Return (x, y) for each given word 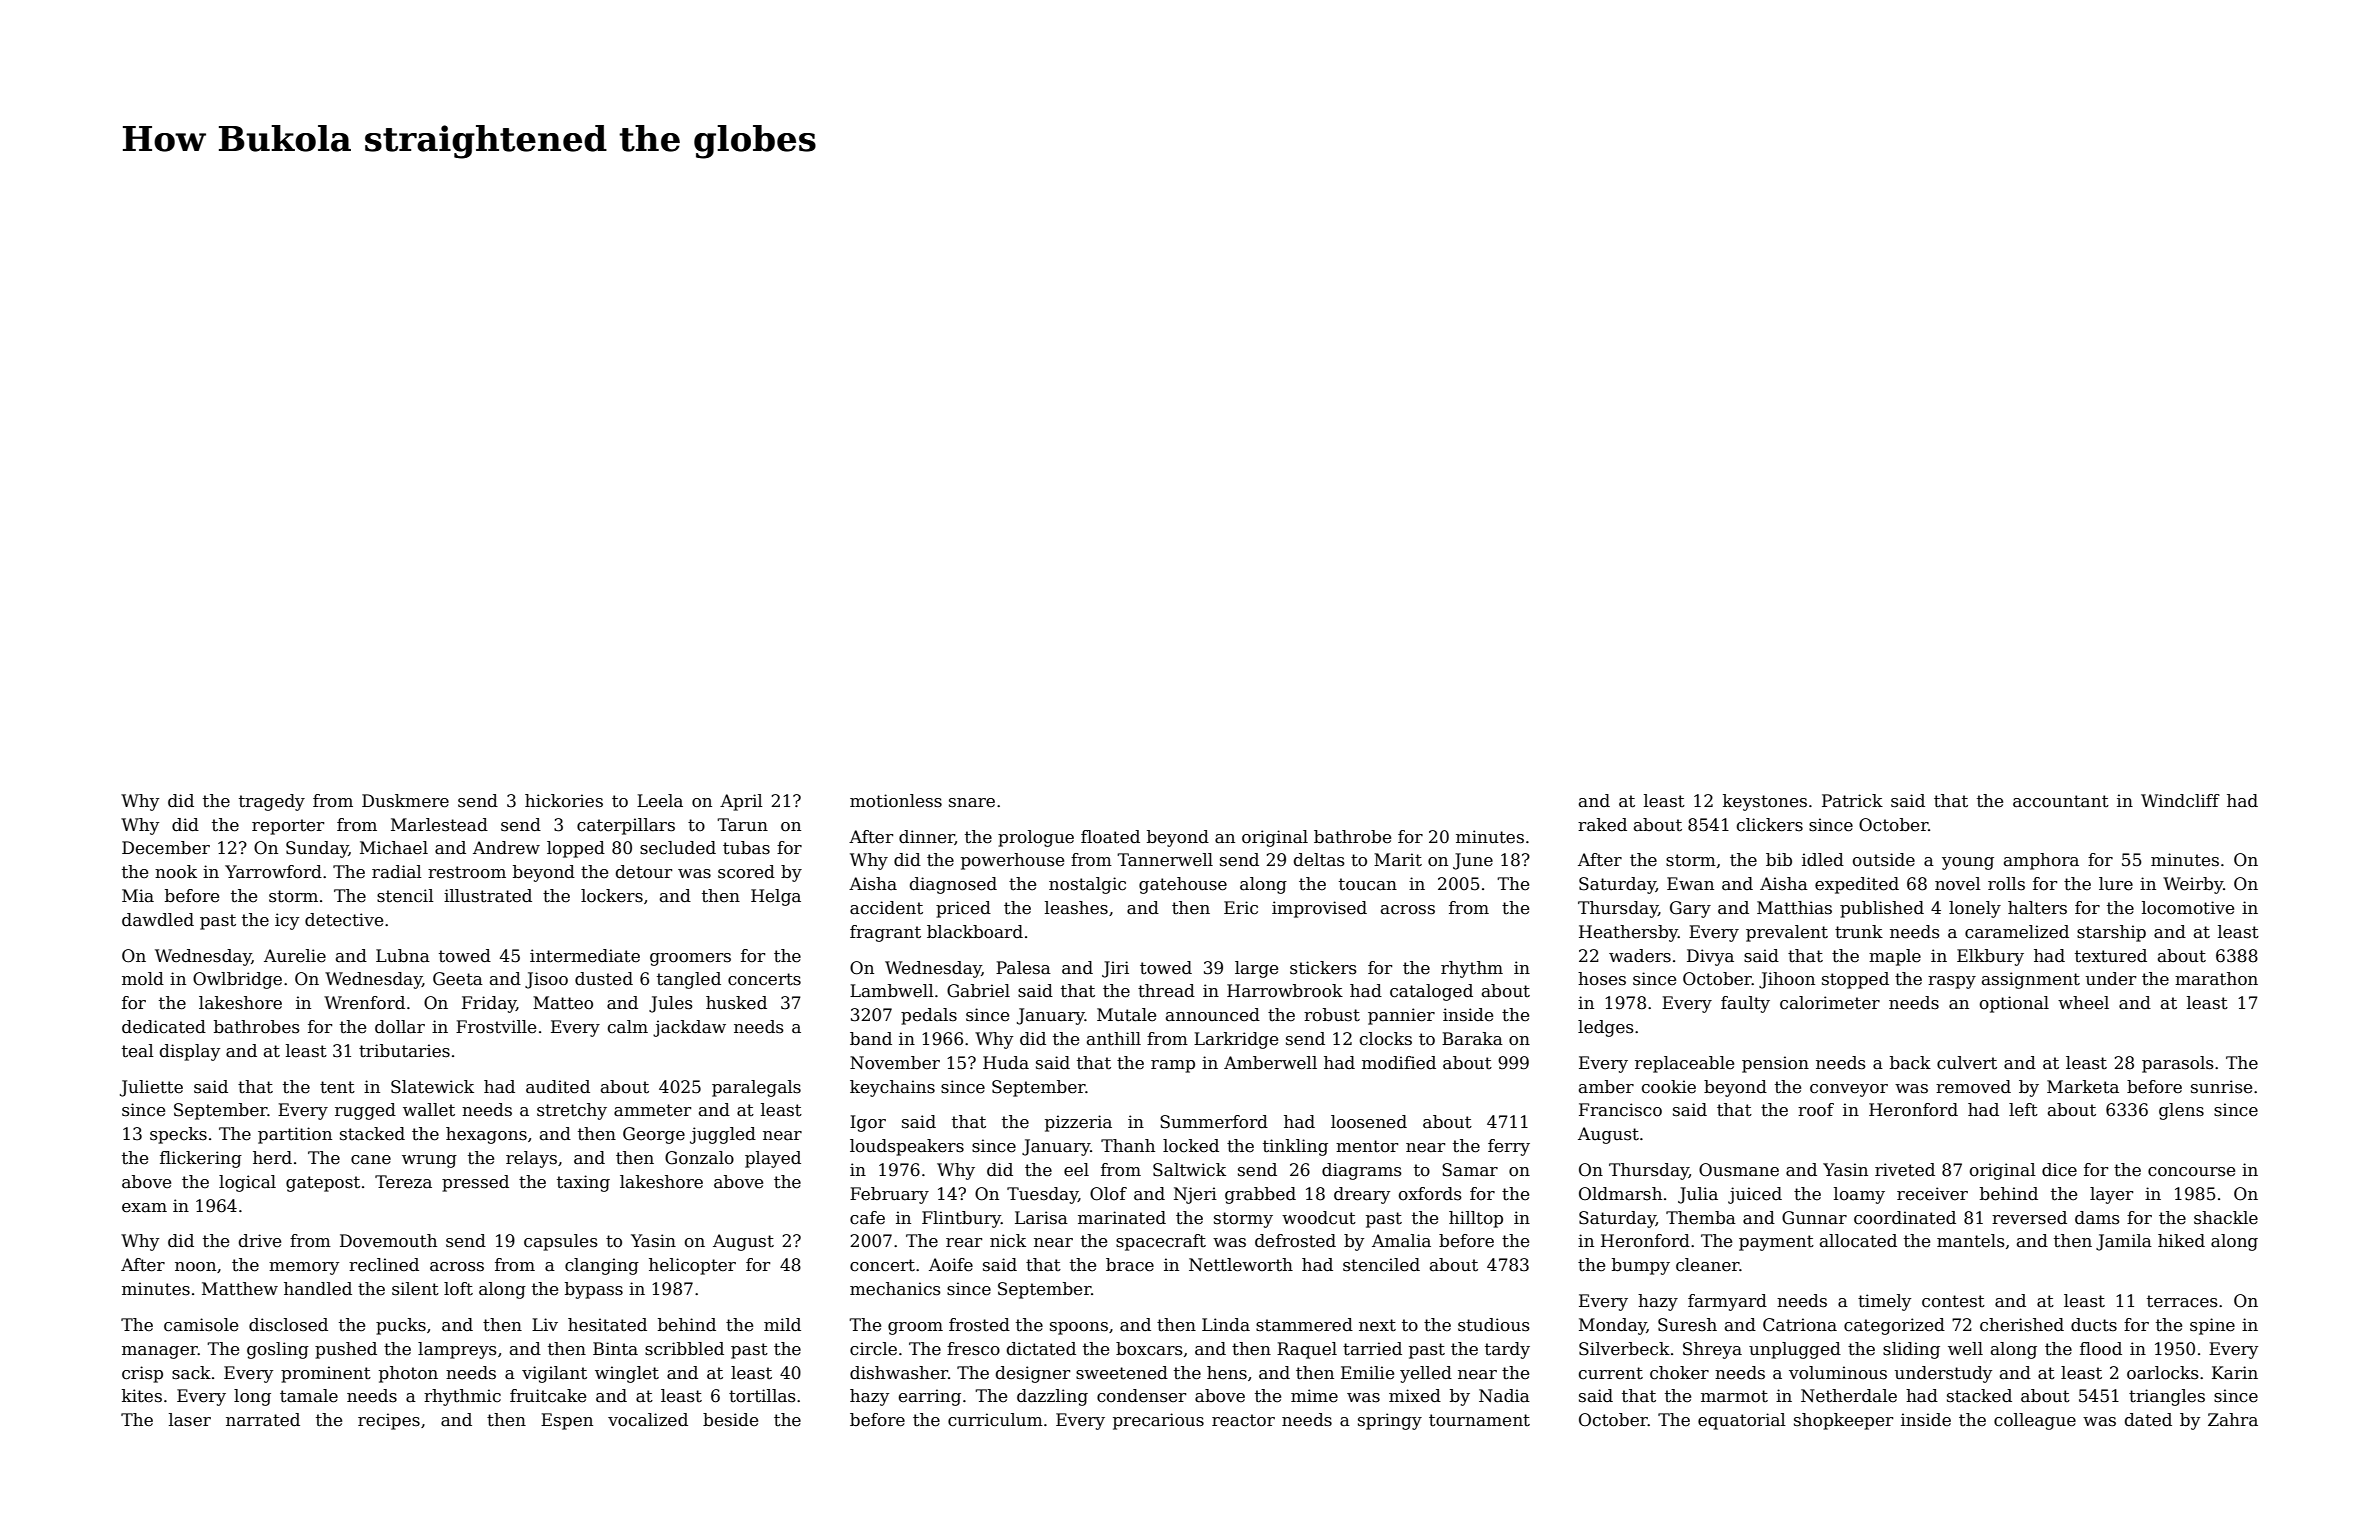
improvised (1319, 909)
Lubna (403, 956)
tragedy (272, 802)
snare (972, 803)
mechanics (895, 1289)
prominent (326, 1374)
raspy (1952, 982)
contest (1953, 1301)
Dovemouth (388, 1241)
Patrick (1852, 801)
